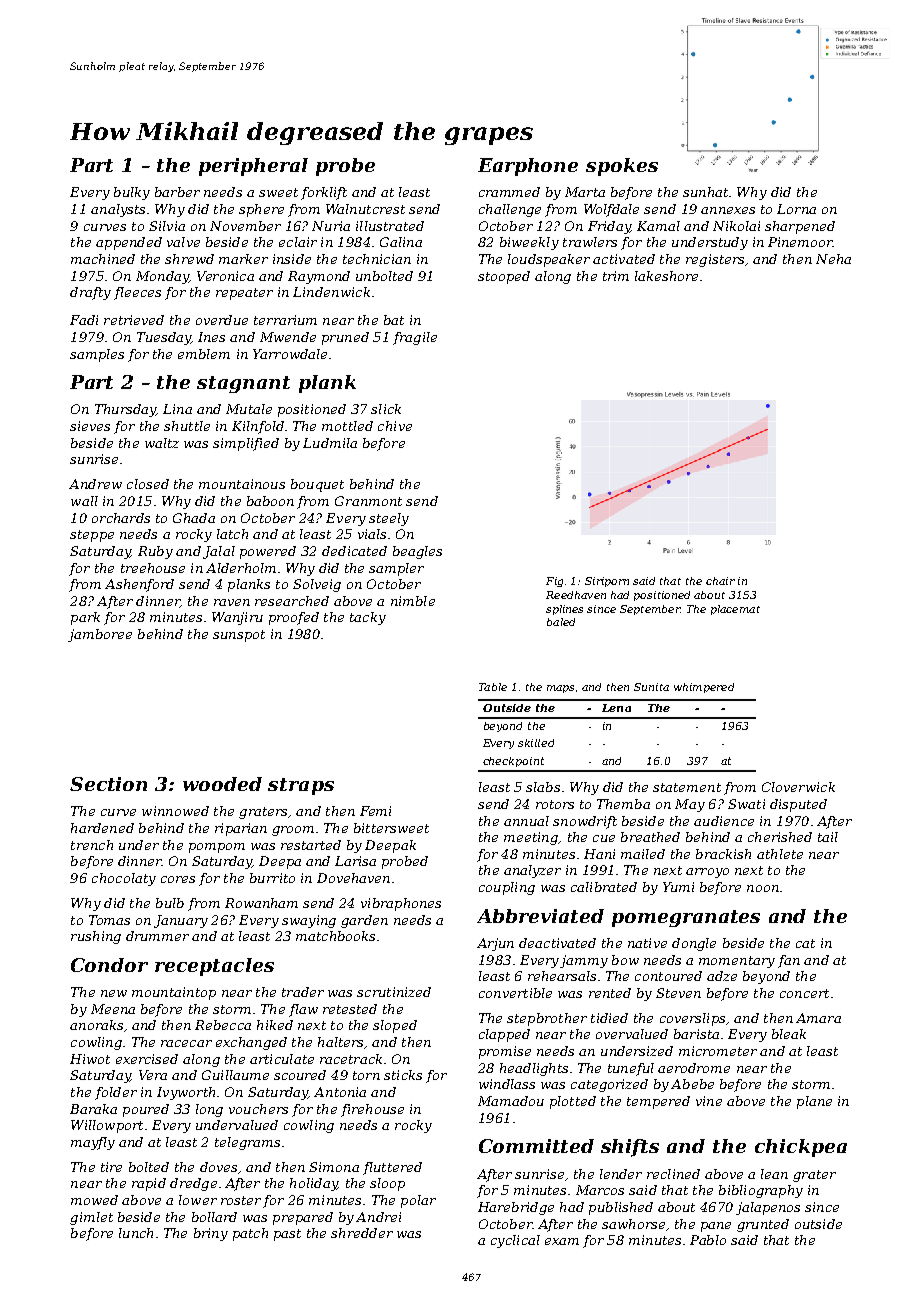  Describe the element at coordinates (828, 837) in the screenshot. I see `tail` at that location.
